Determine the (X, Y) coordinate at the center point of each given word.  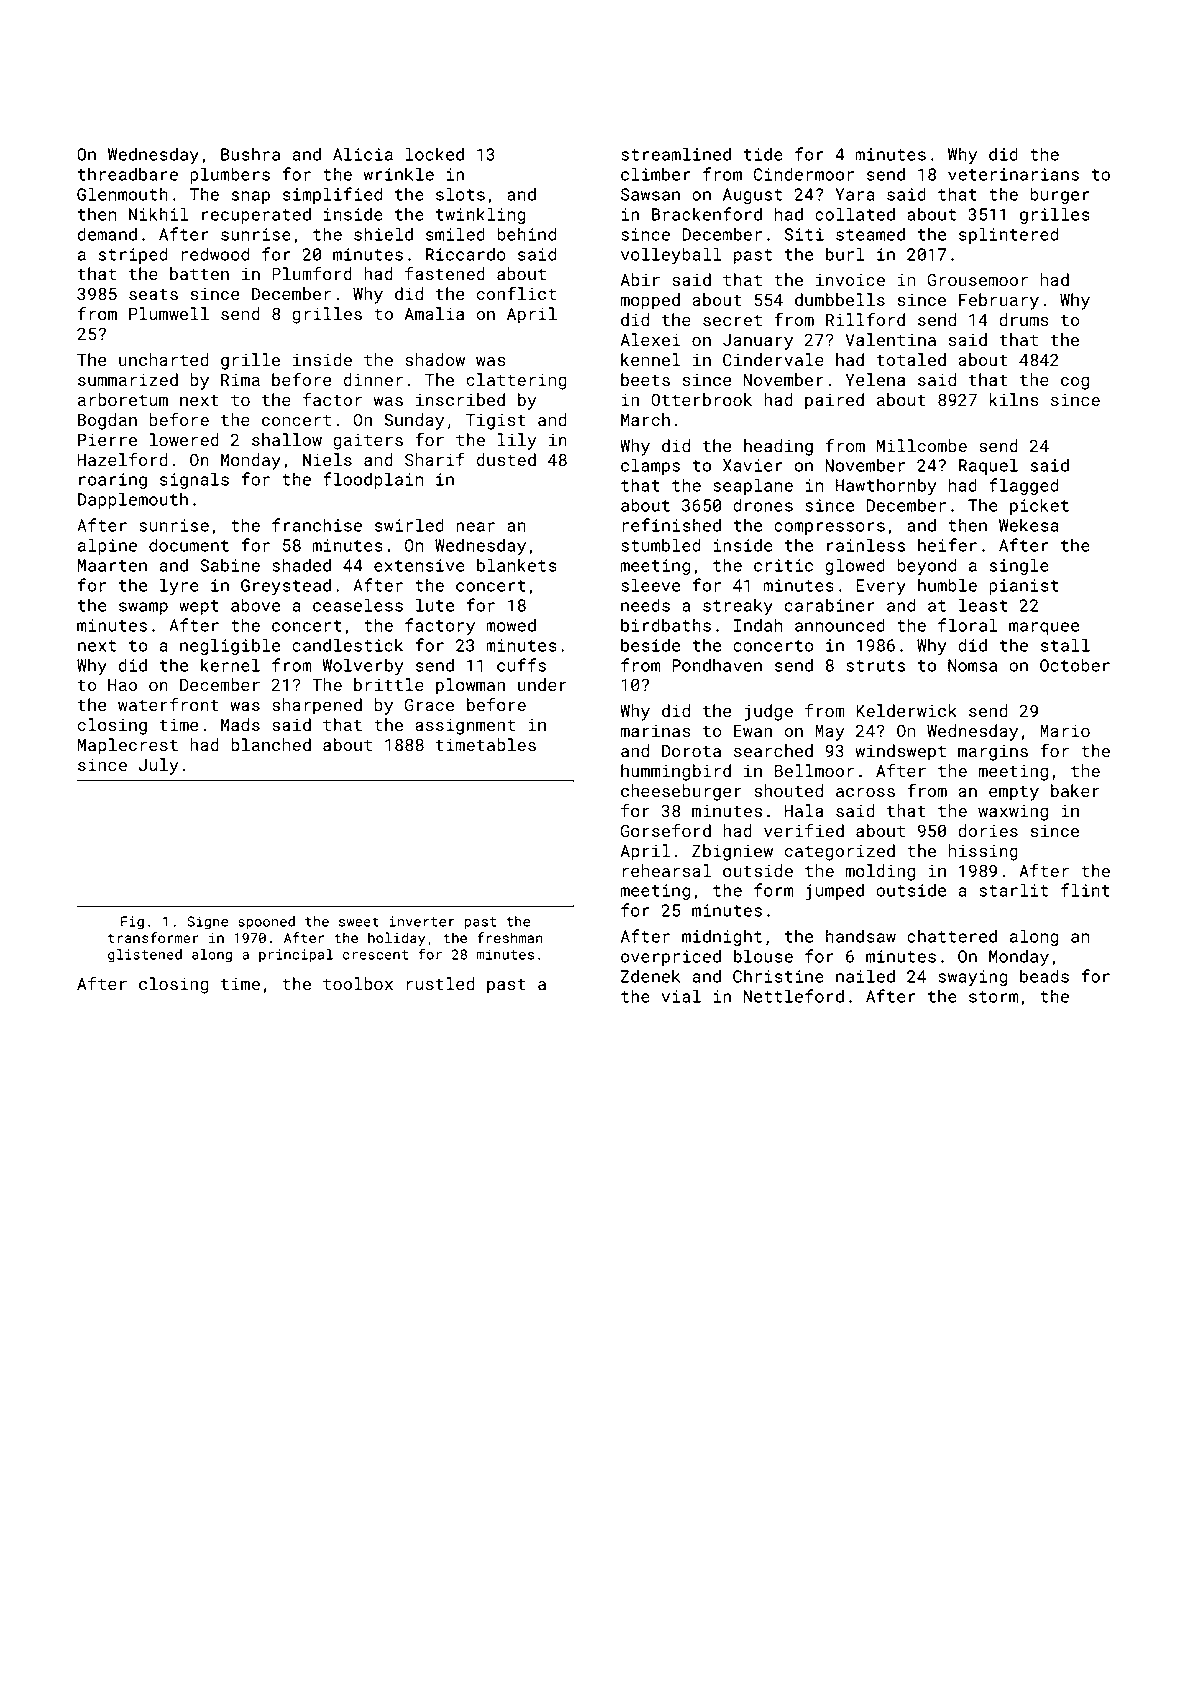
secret (732, 320)
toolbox (358, 983)
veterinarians (1013, 174)
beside (650, 645)
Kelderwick (906, 710)
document (189, 545)
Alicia (363, 154)
